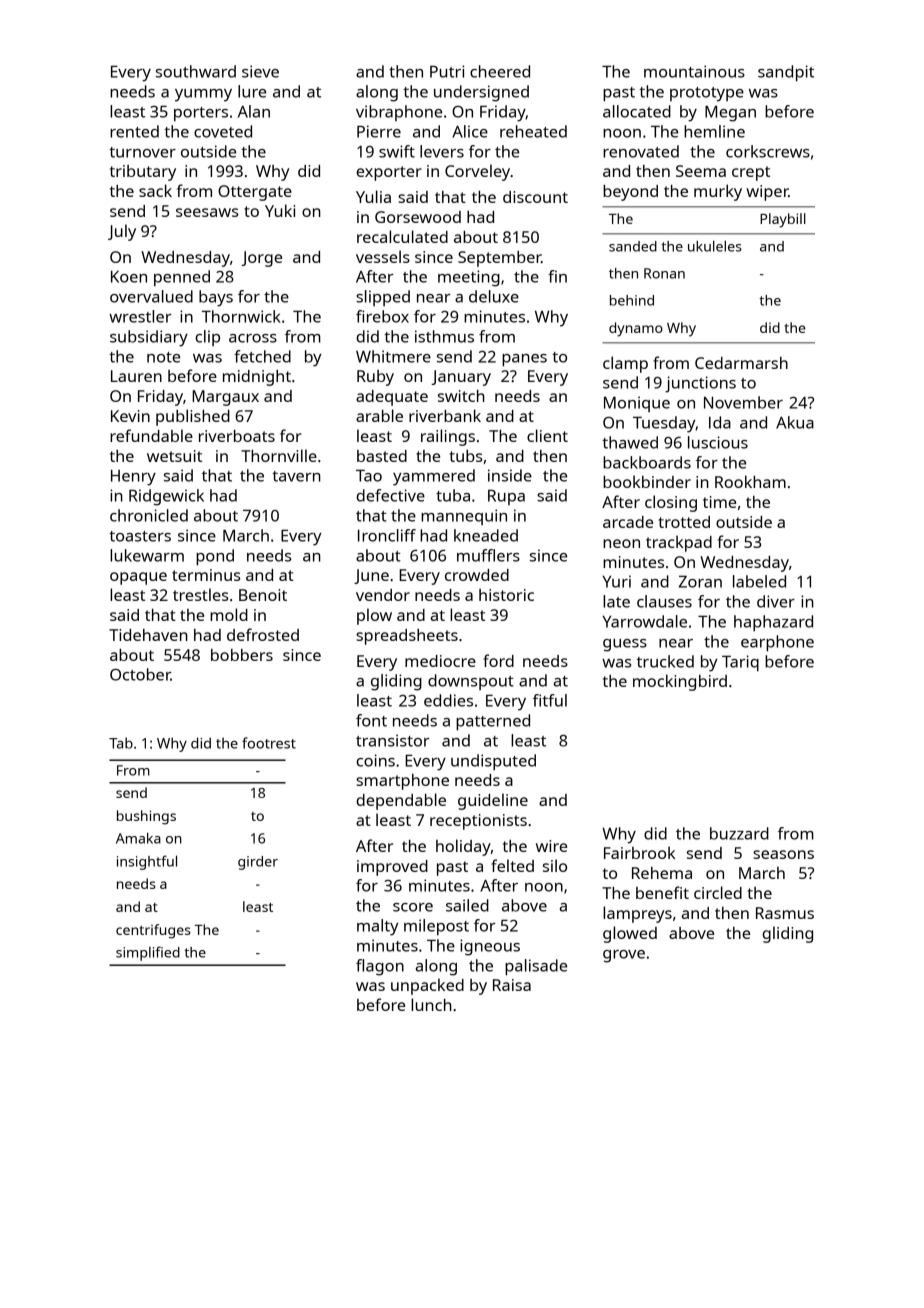 The width and height of the screenshot is (924, 1308). Describe the element at coordinates (148, 635) in the screenshot. I see `Tidehaven` at that location.
